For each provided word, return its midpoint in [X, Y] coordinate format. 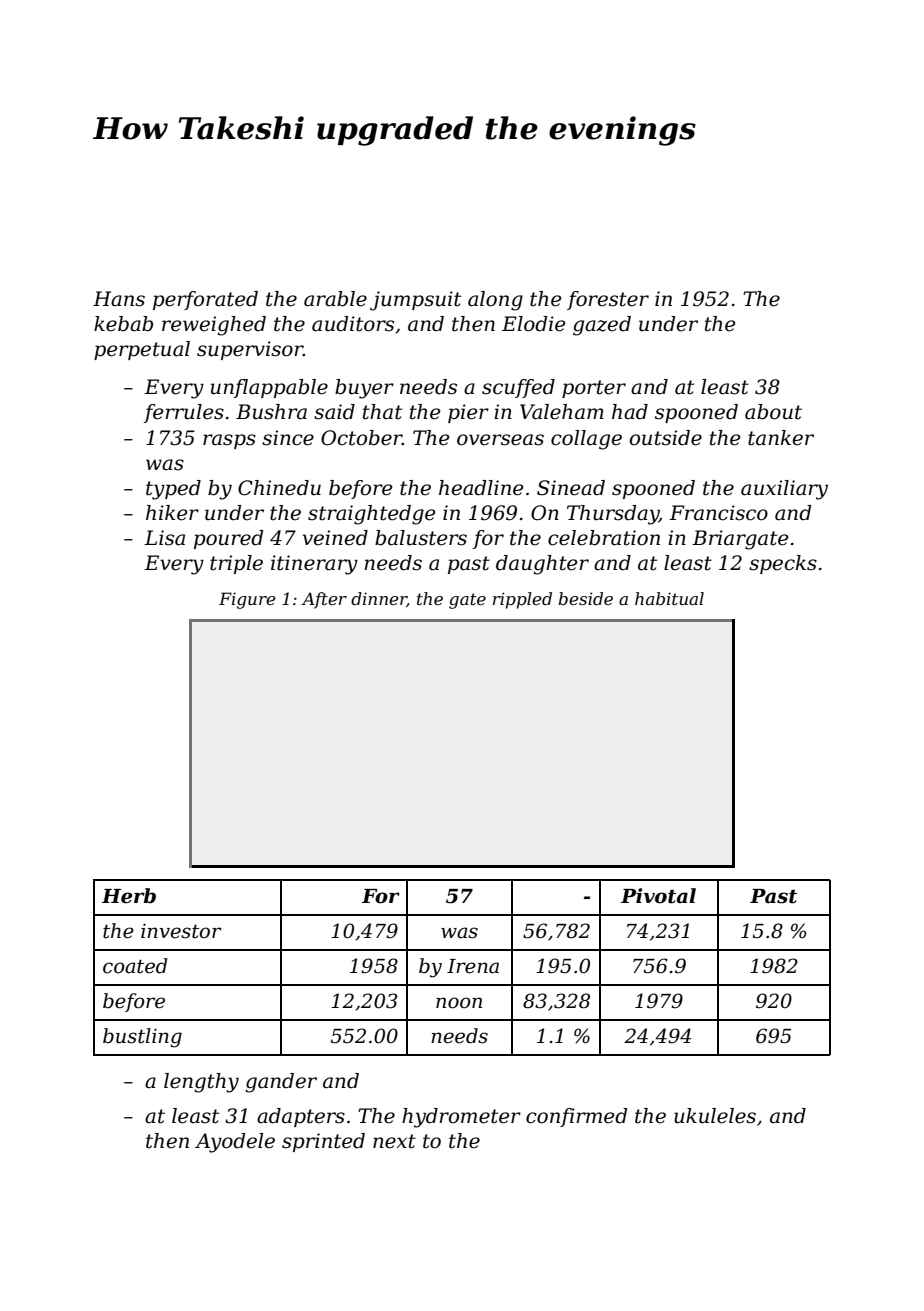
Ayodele [235, 1143]
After [324, 600]
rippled [522, 600]
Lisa [164, 538]
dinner [379, 599]
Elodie [533, 324]
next [394, 1141]
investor [181, 931]
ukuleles [715, 1116]
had [630, 412]
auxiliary [784, 490]
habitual [669, 598]
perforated [205, 300]
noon [459, 1003]
